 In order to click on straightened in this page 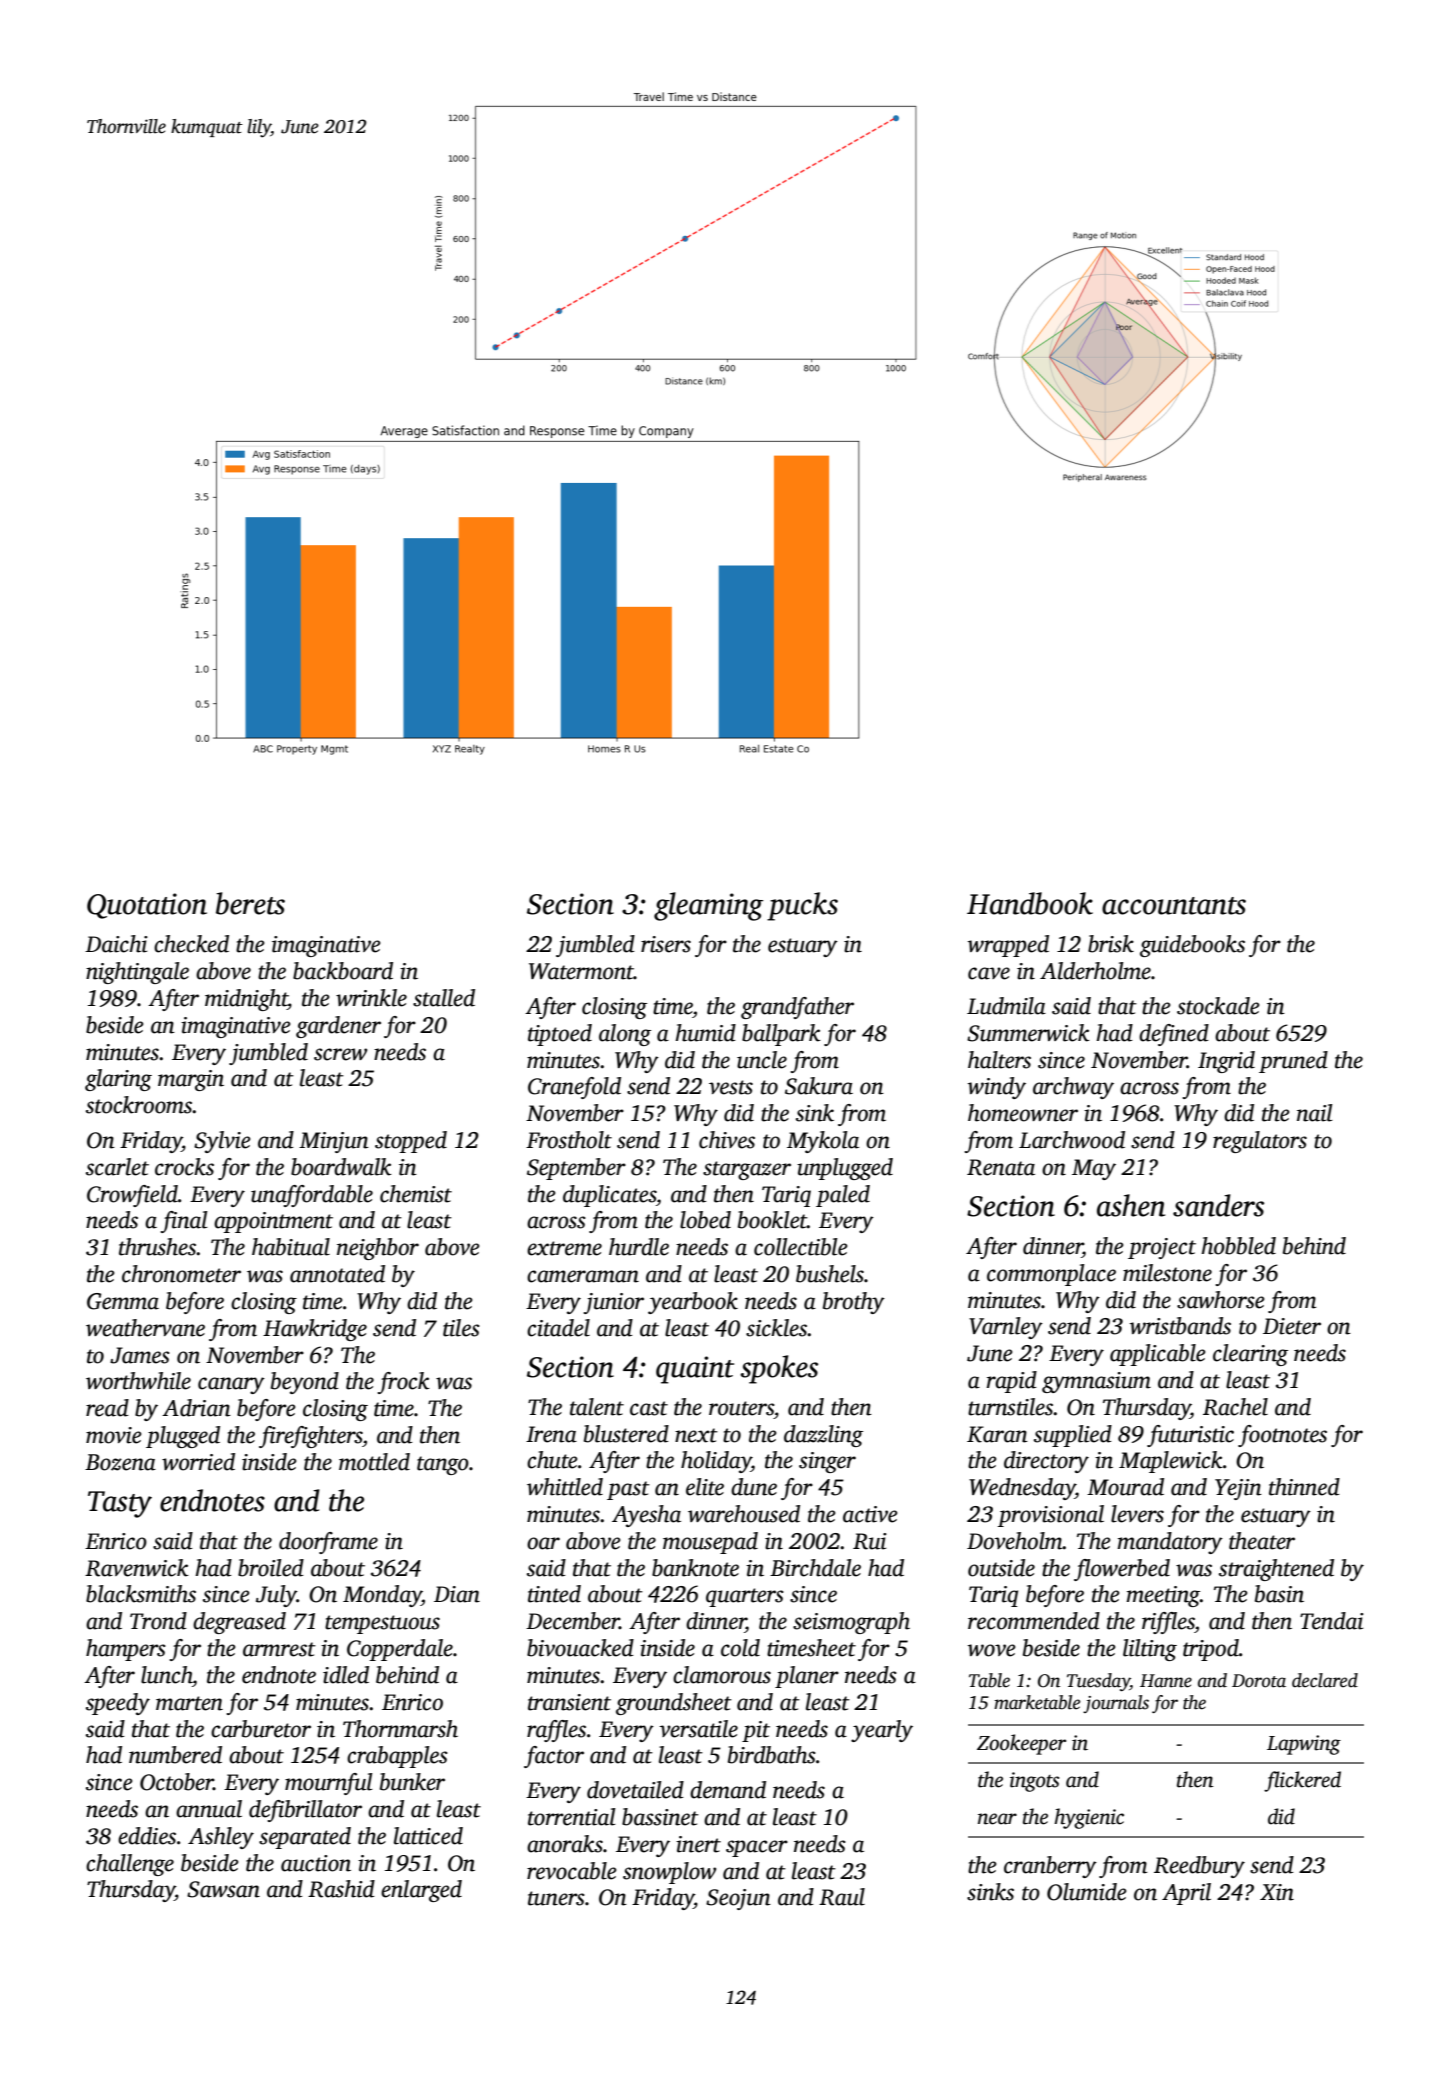, I will do `click(1276, 1570)`.
